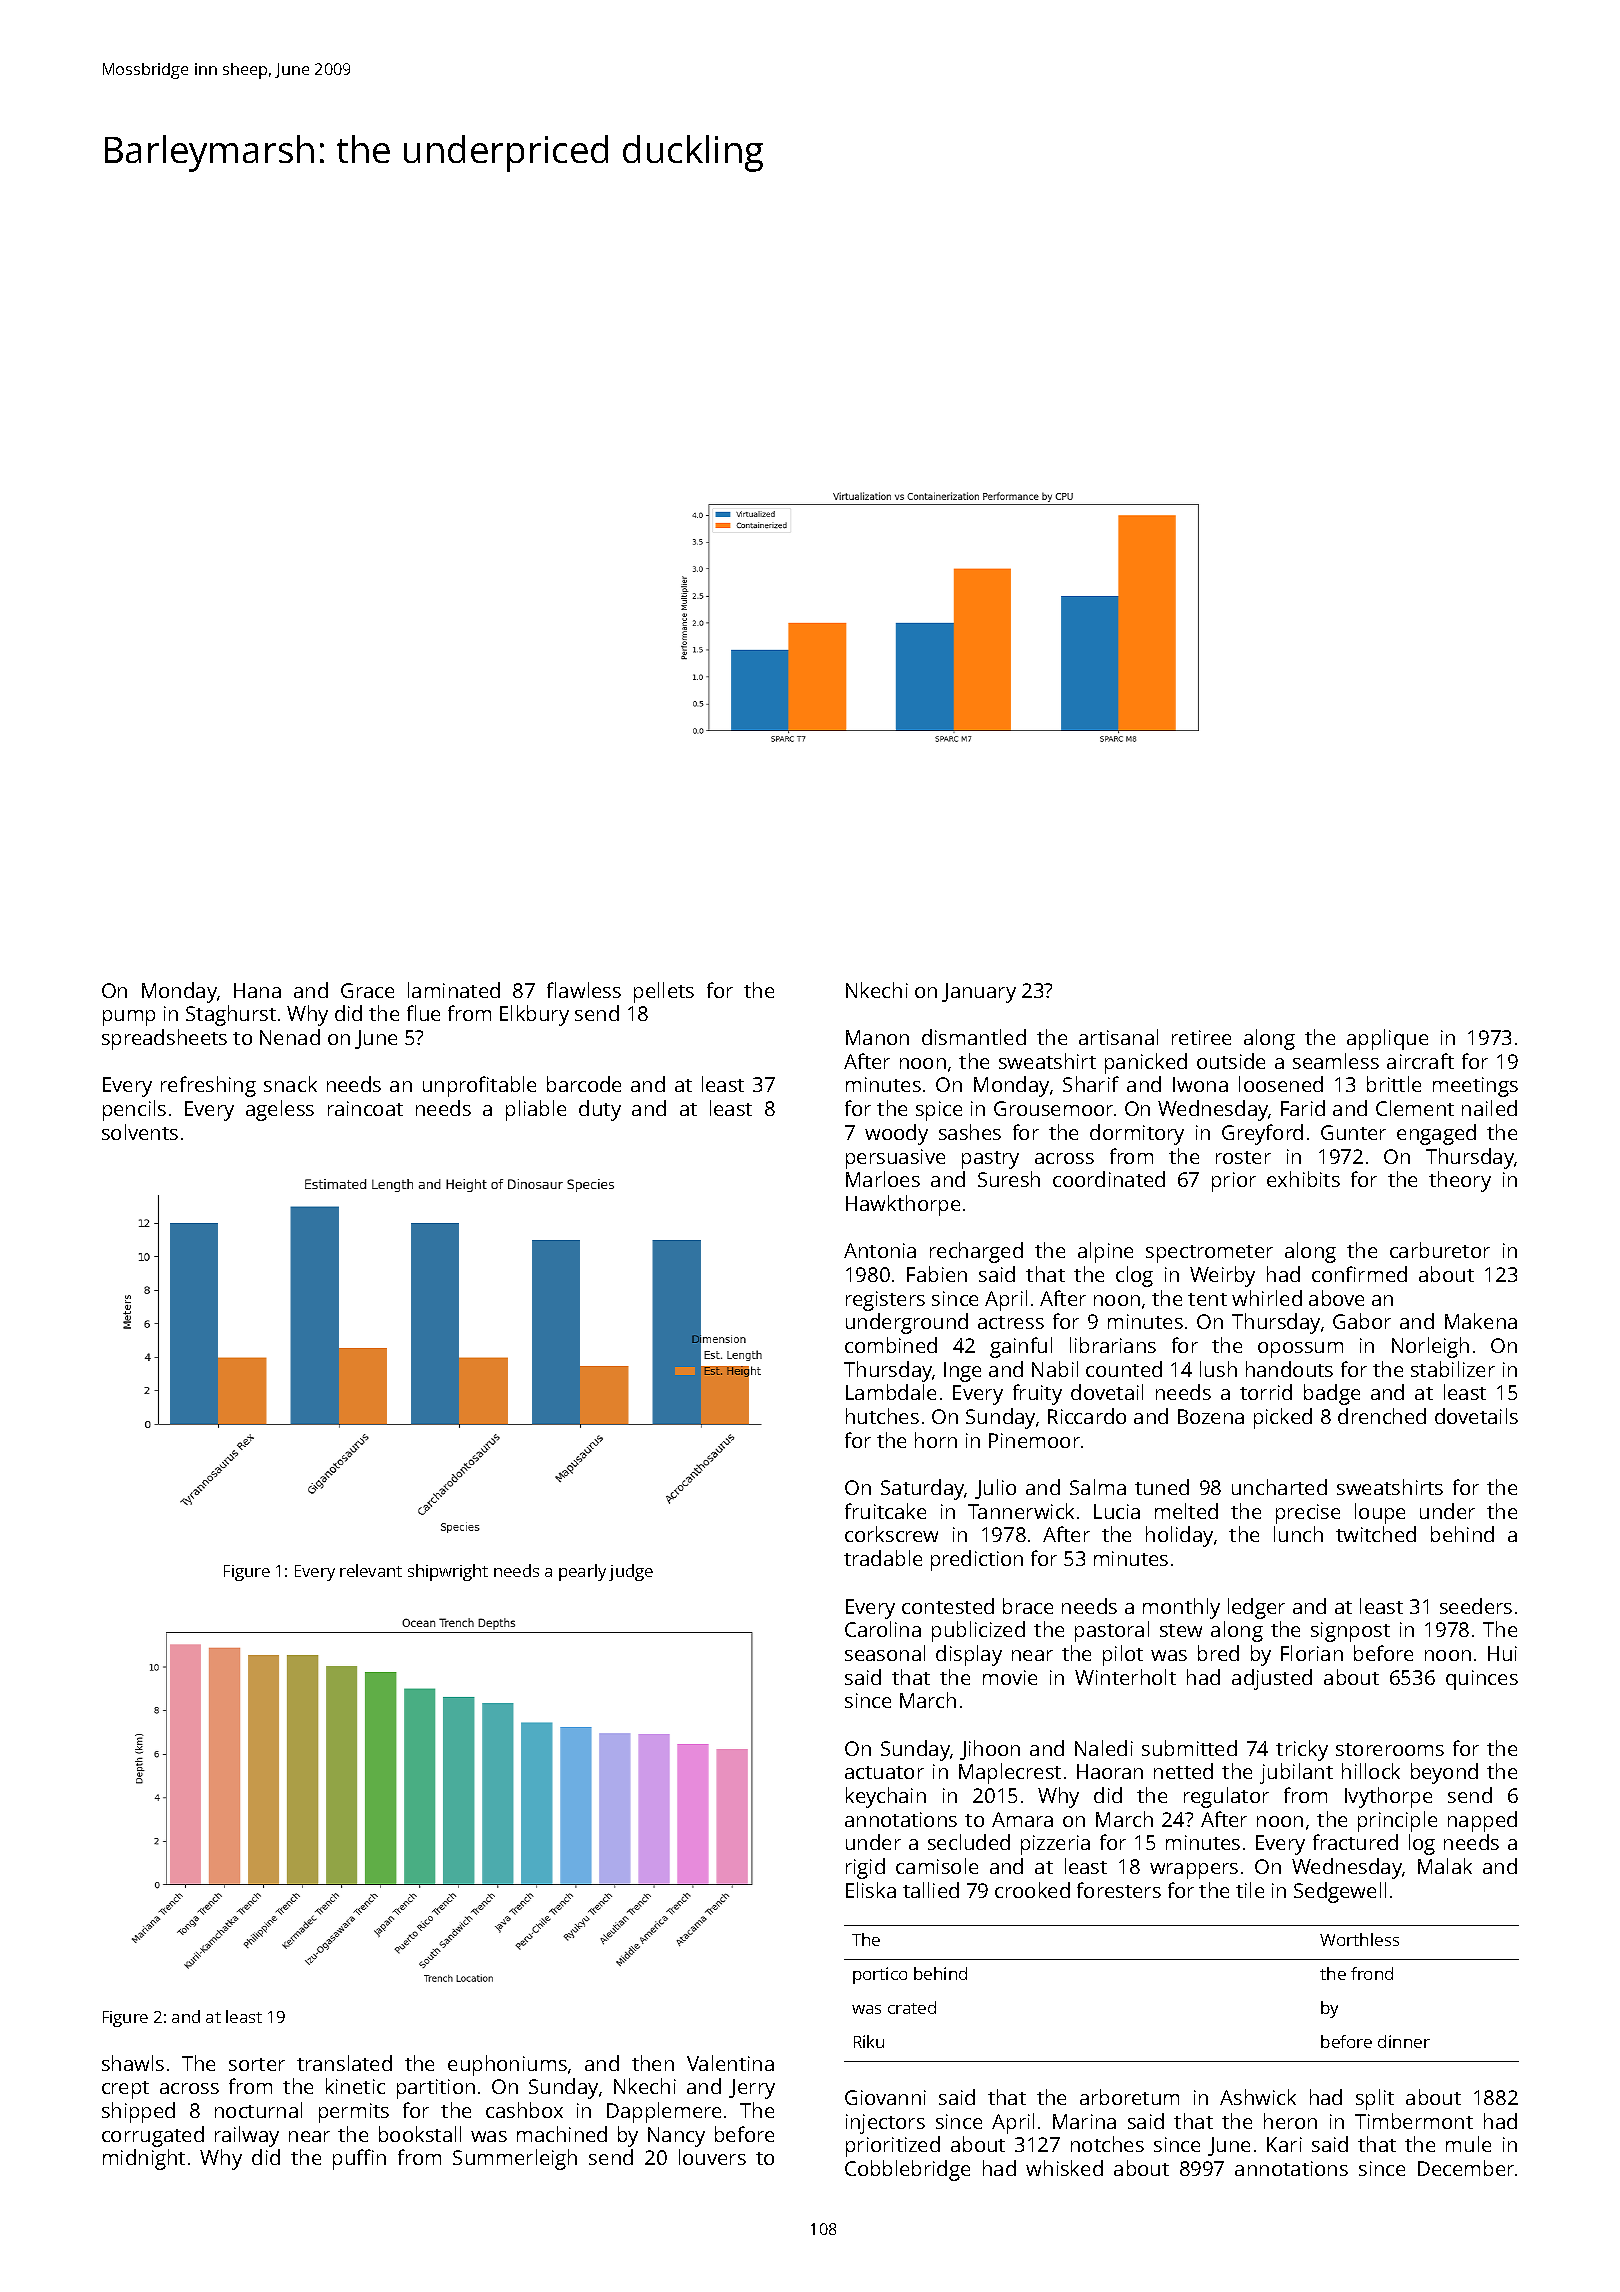 The height and width of the screenshot is (2292, 1620). I want to click on euphoniums, so click(507, 2065).
